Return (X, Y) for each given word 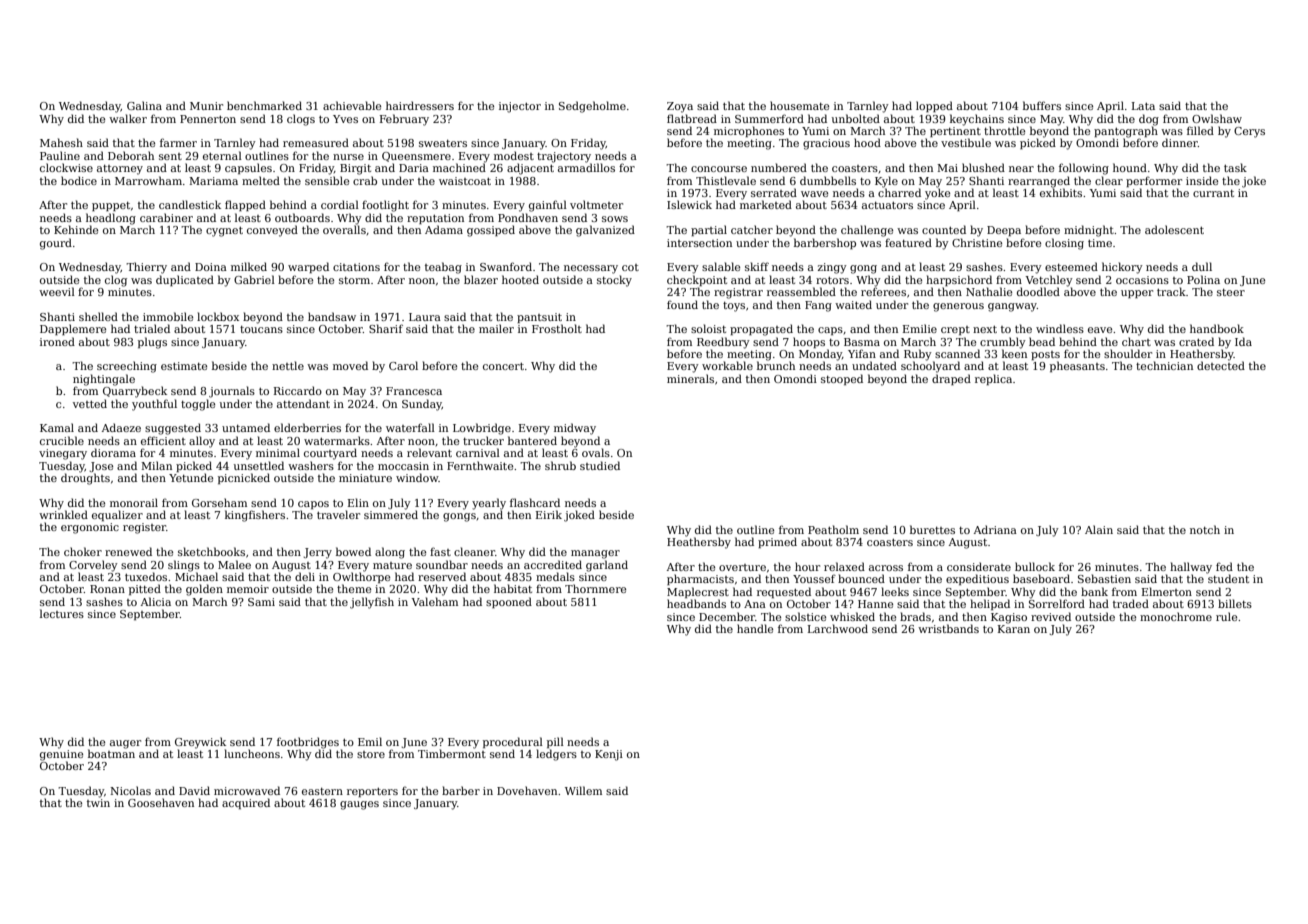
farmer (178, 142)
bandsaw (332, 316)
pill (555, 742)
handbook (1217, 328)
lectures (62, 613)
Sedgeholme (592, 107)
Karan (1014, 629)
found (682, 304)
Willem (583, 790)
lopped (934, 106)
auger (125, 744)
